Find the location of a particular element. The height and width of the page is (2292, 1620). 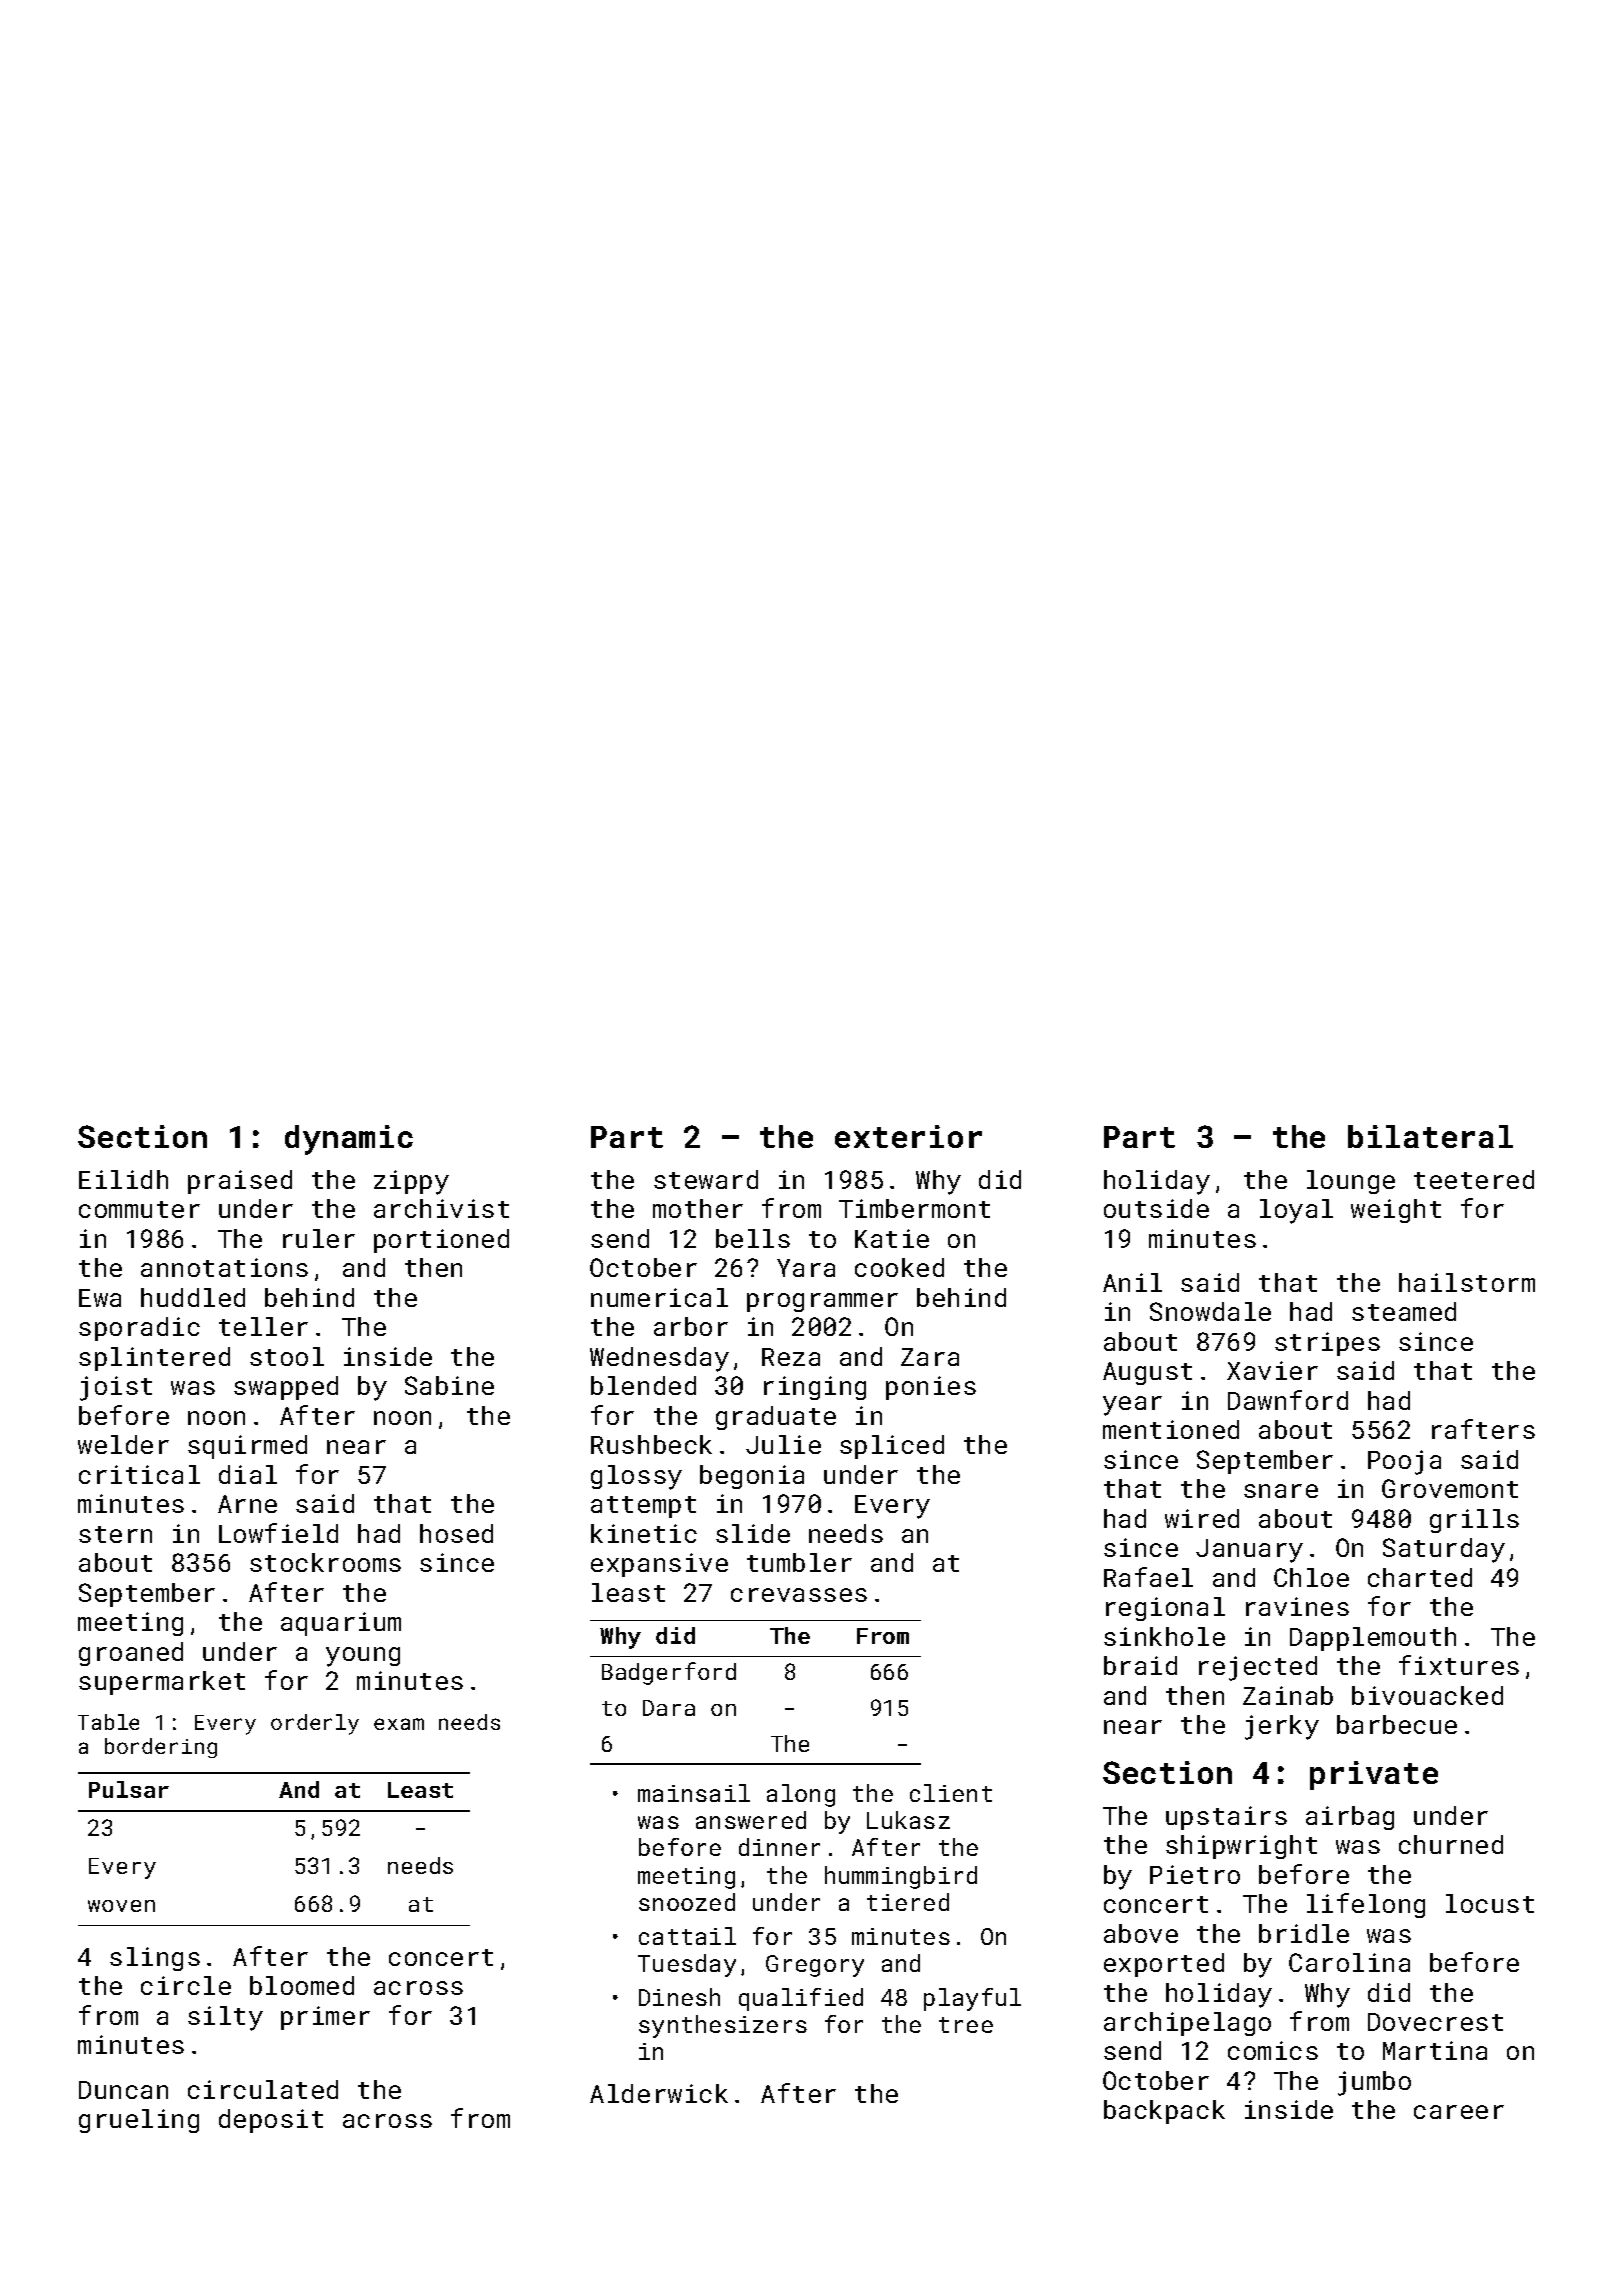

tiered is located at coordinates (908, 1902).
